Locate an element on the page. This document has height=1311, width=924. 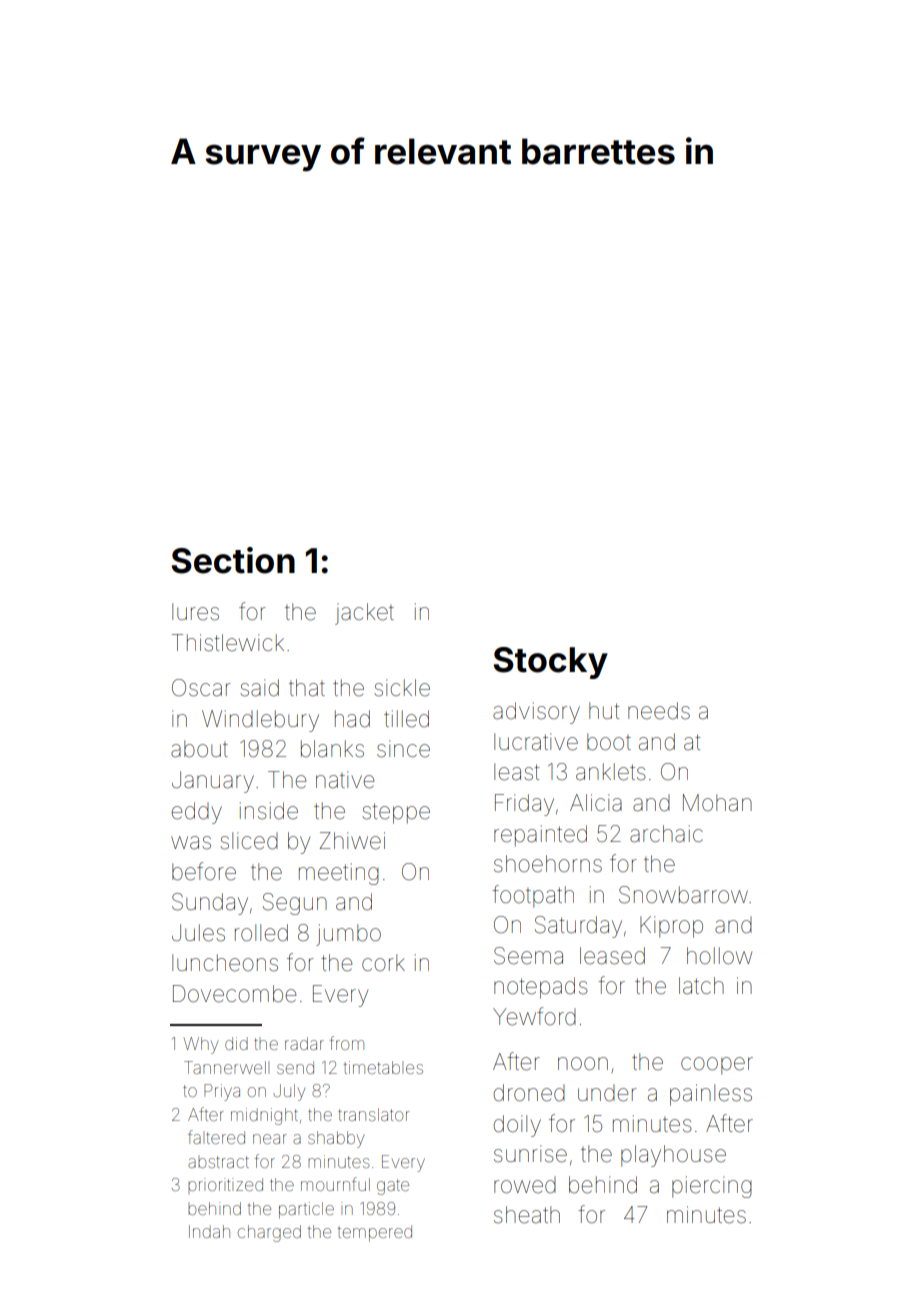
about is located at coordinates (199, 749).
